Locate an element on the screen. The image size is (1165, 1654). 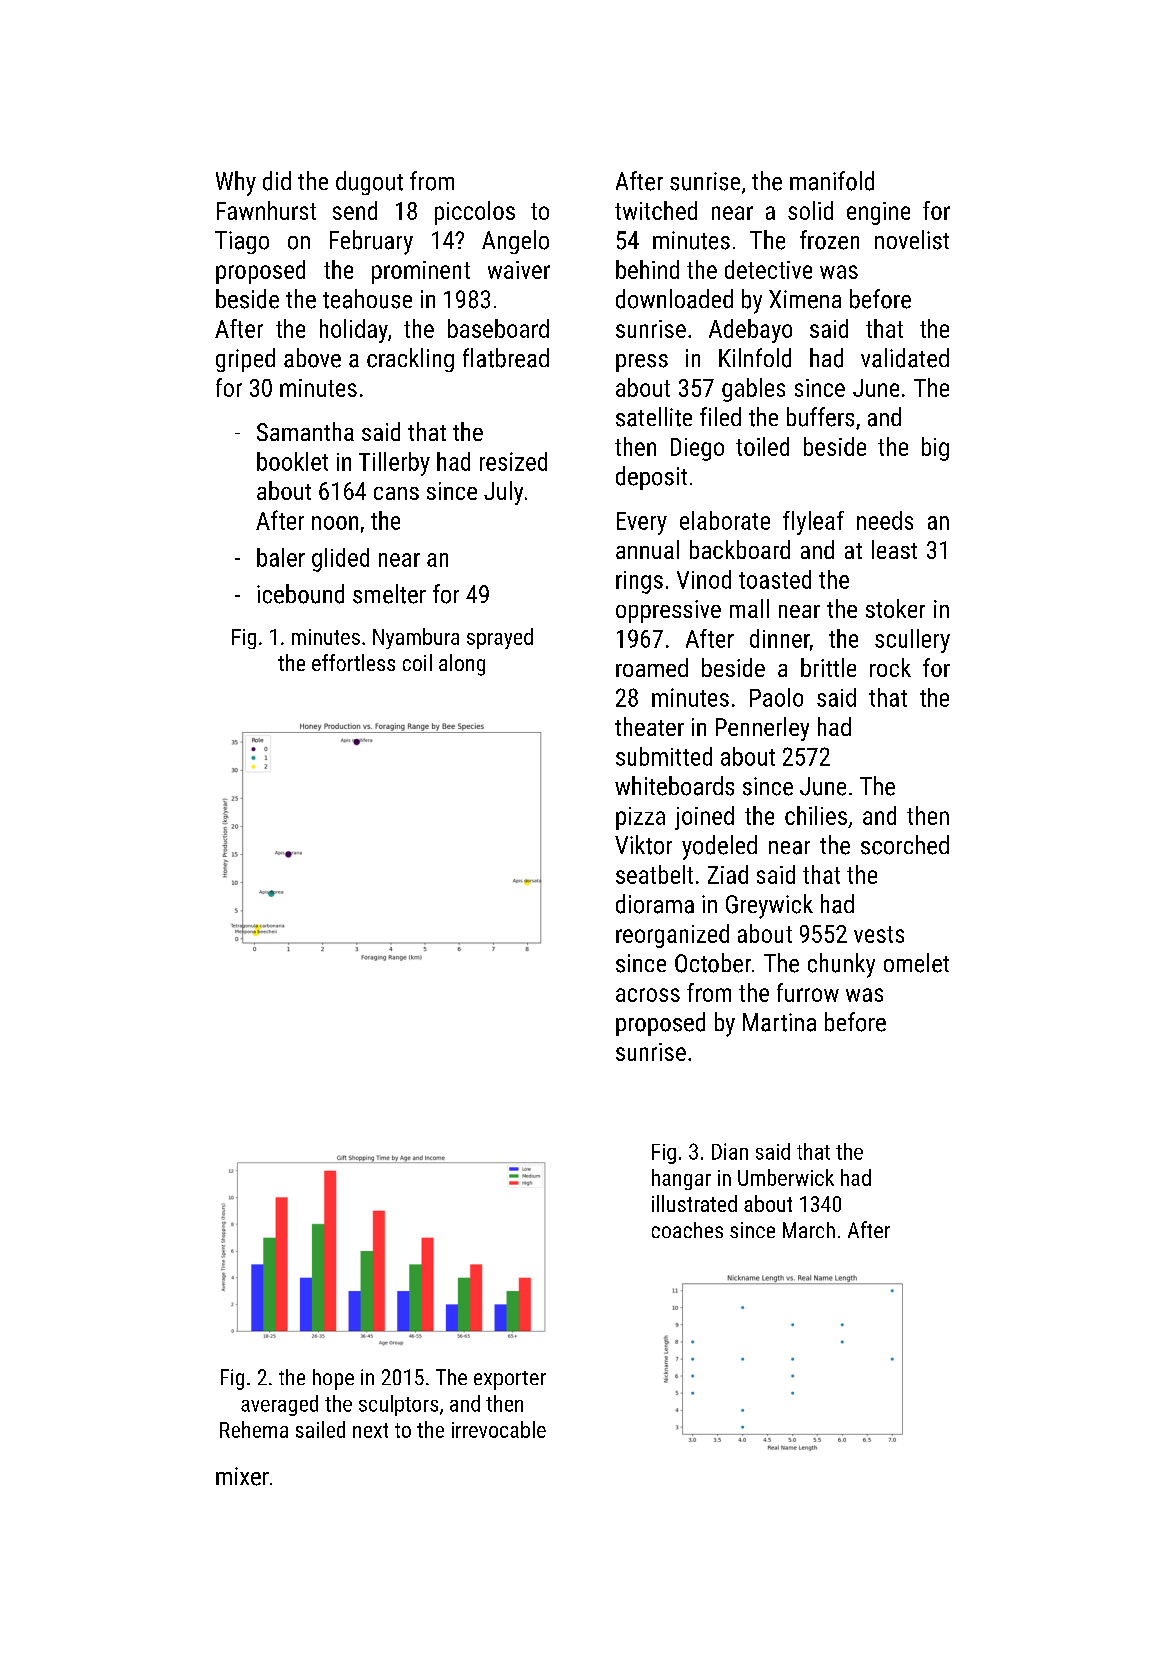
effortless is located at coordinates (353, 662).
